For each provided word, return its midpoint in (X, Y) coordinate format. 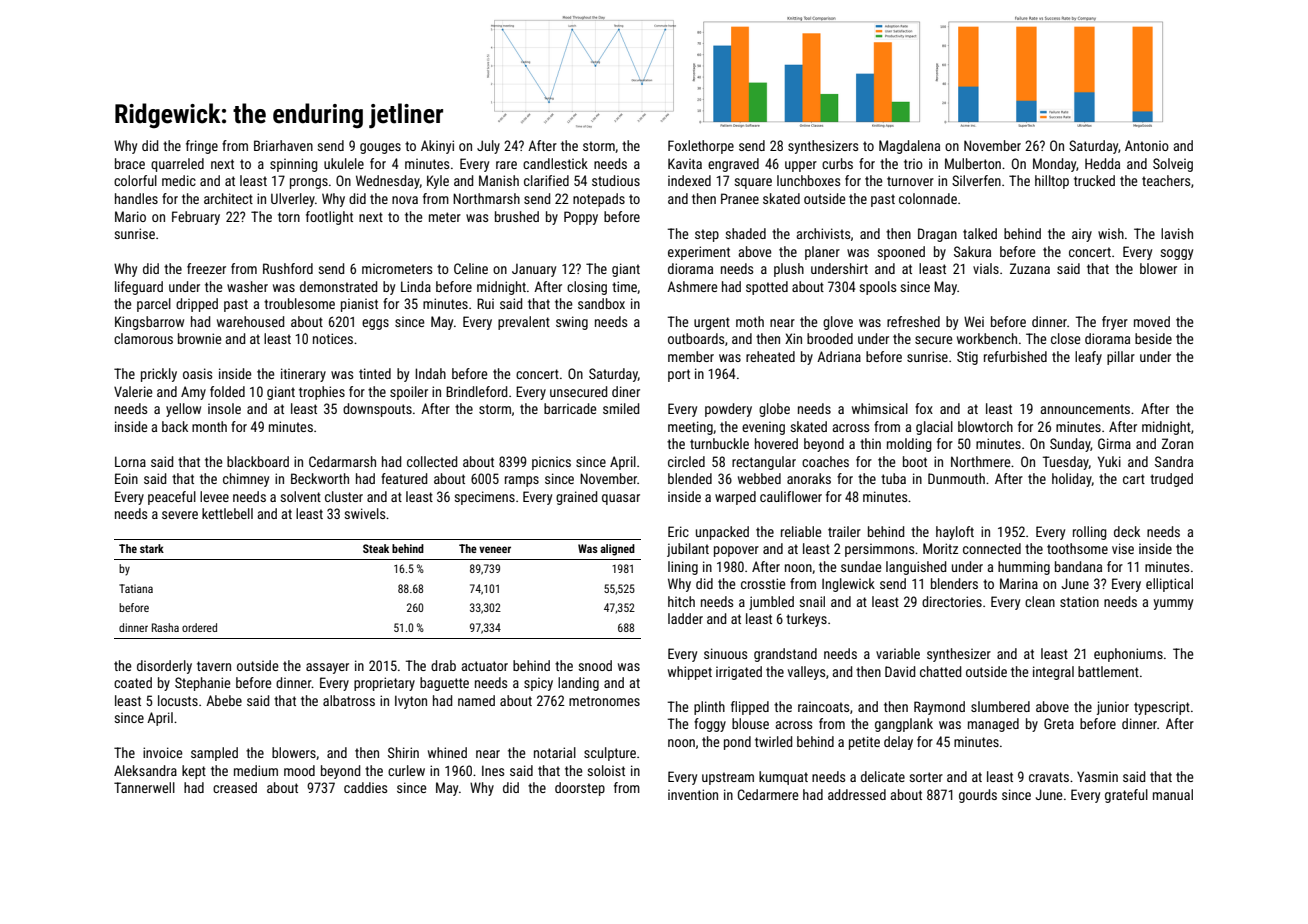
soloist (606, 770)
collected (432, 461)
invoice (163, 752)
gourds (978, 796)
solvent (300, 496)
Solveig (1173, 165)
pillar (1121, 358)
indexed (689, 180)
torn (289, 217)
